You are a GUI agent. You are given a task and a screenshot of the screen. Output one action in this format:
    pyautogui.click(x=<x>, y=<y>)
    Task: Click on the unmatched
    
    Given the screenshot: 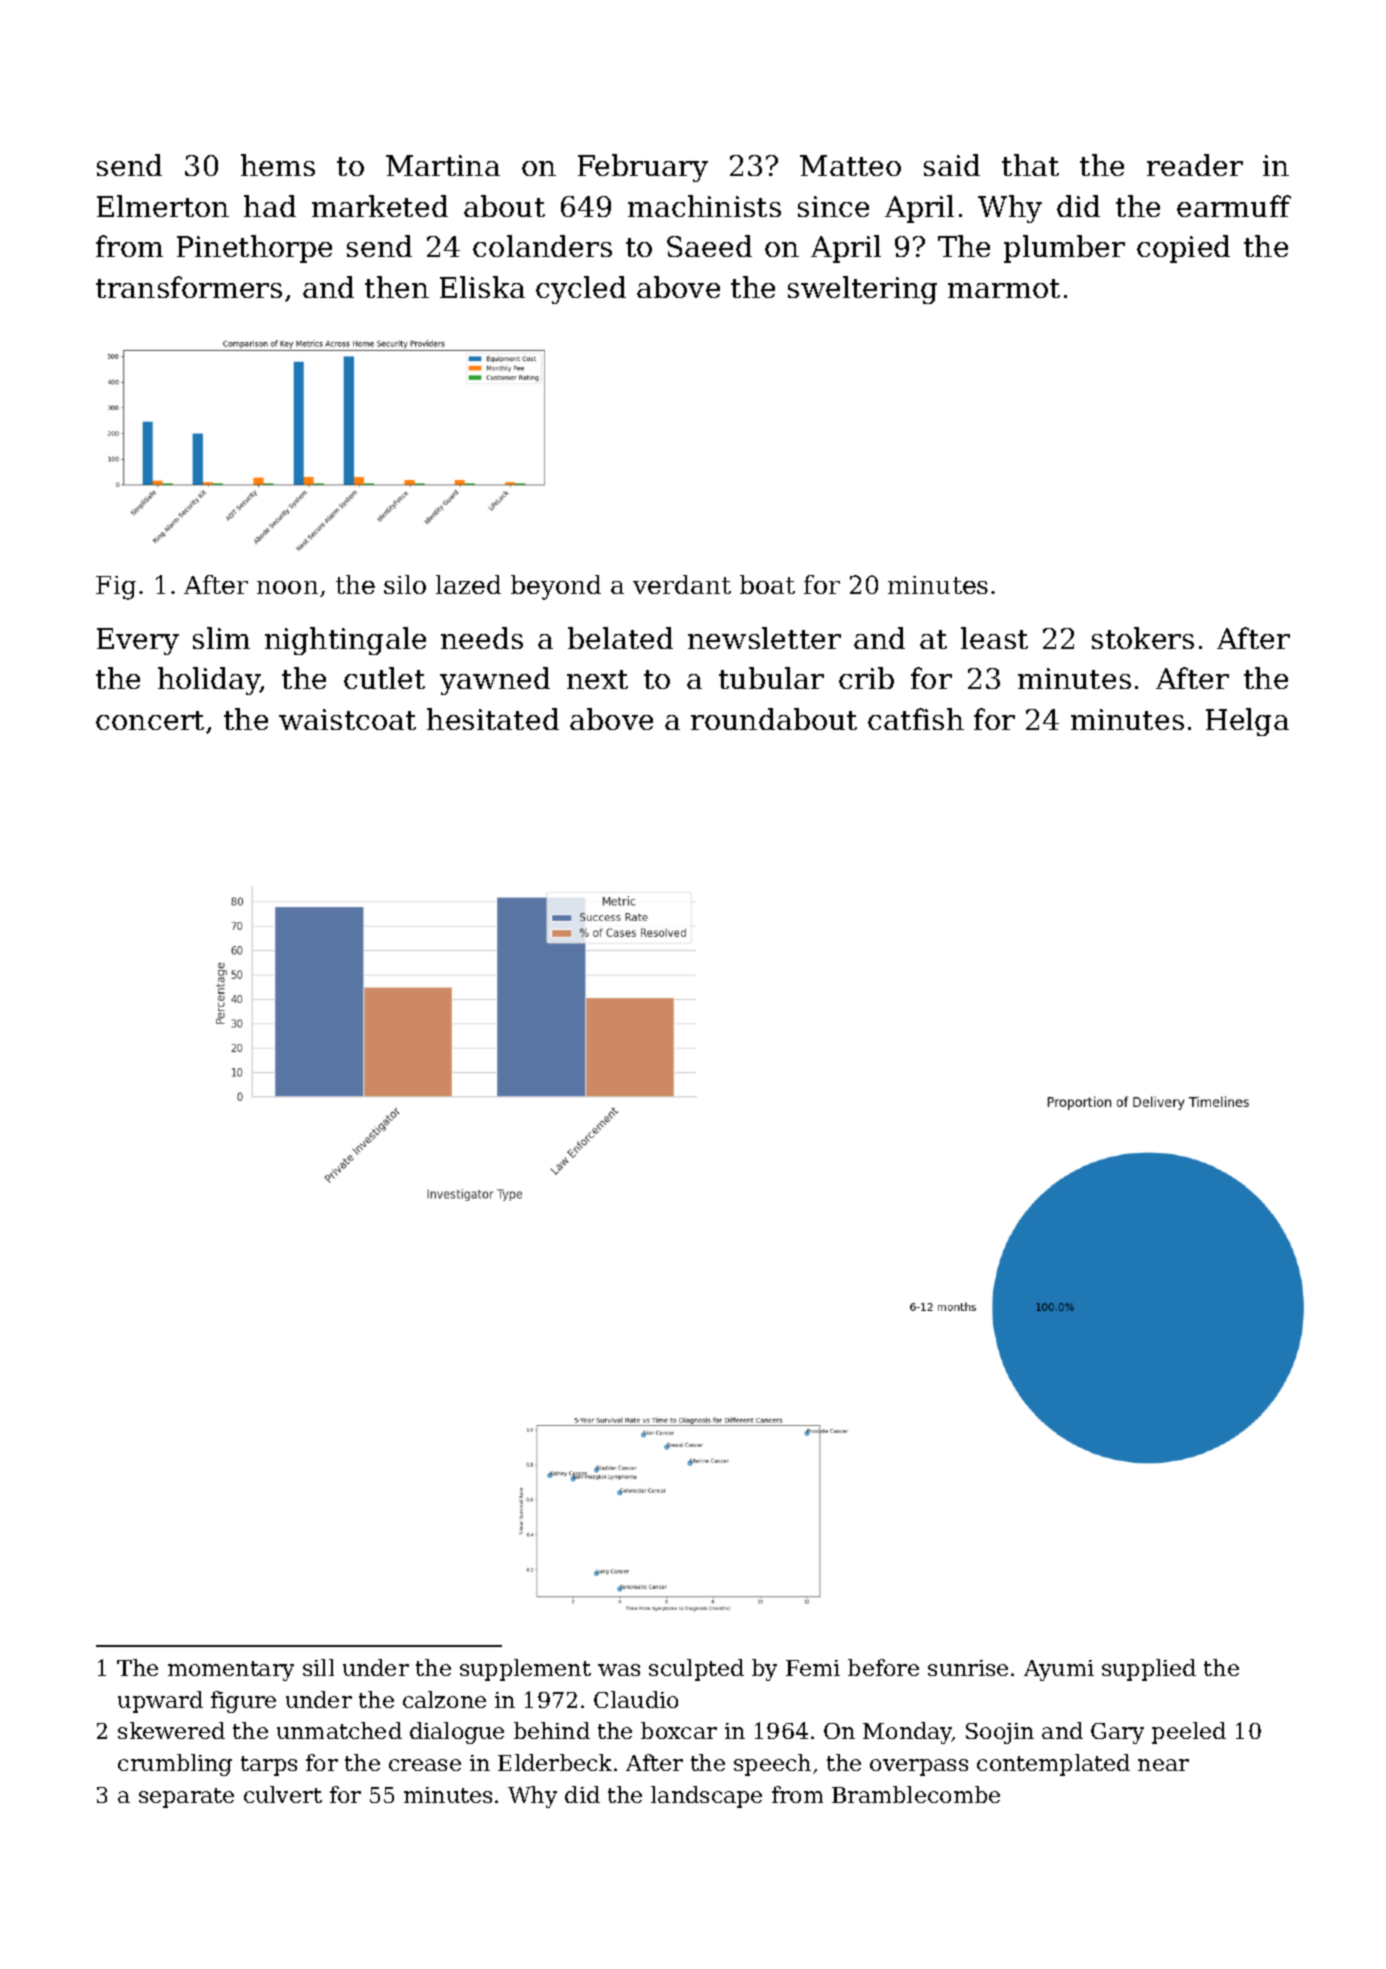 What is the action you would take?
    pyautogui.click(x=339, y=1730)
